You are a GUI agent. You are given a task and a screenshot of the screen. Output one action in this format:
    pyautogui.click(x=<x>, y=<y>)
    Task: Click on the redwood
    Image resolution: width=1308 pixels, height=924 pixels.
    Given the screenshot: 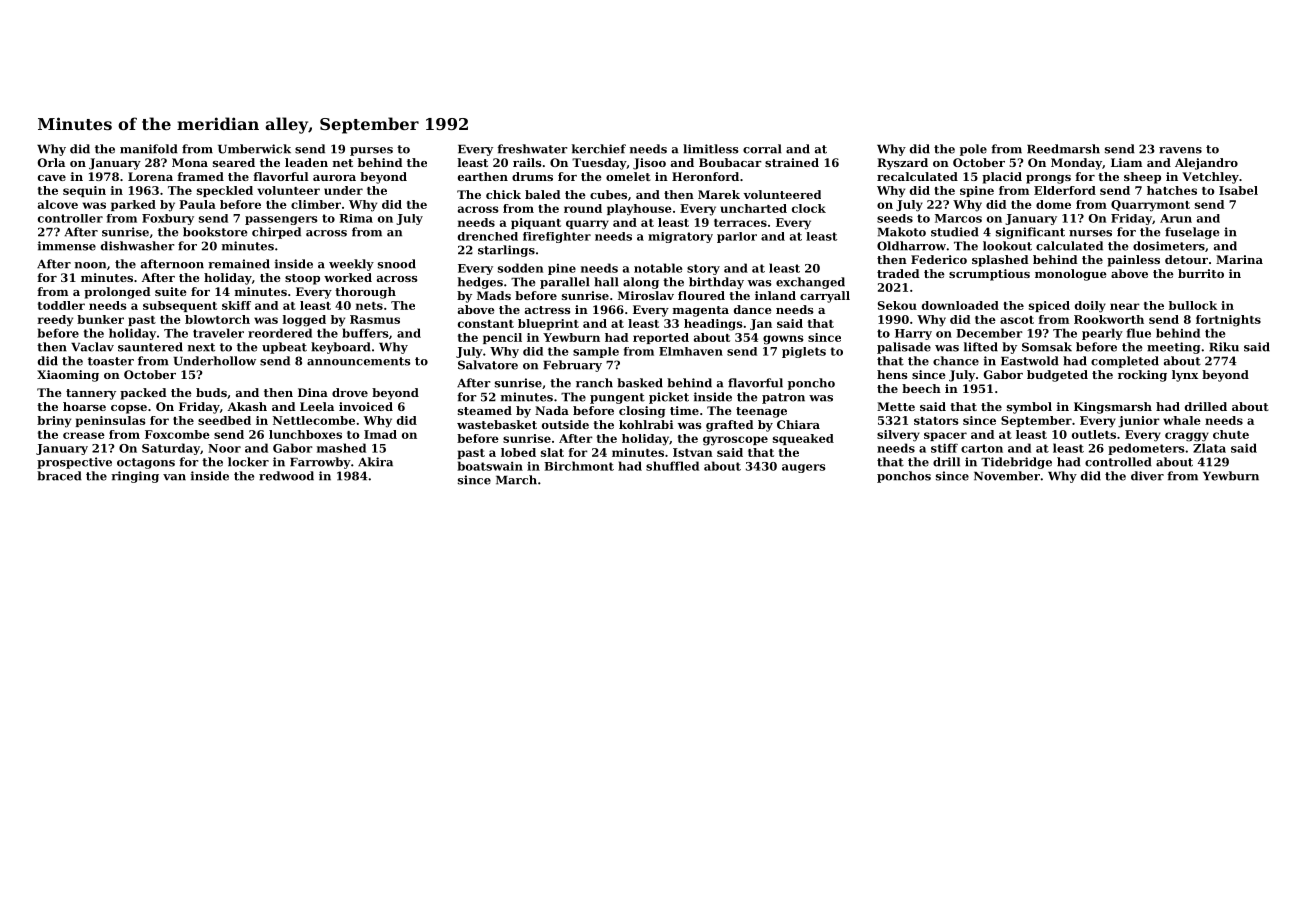 What is the action you would take?
    pyautogui.click(x=286, y=476)
